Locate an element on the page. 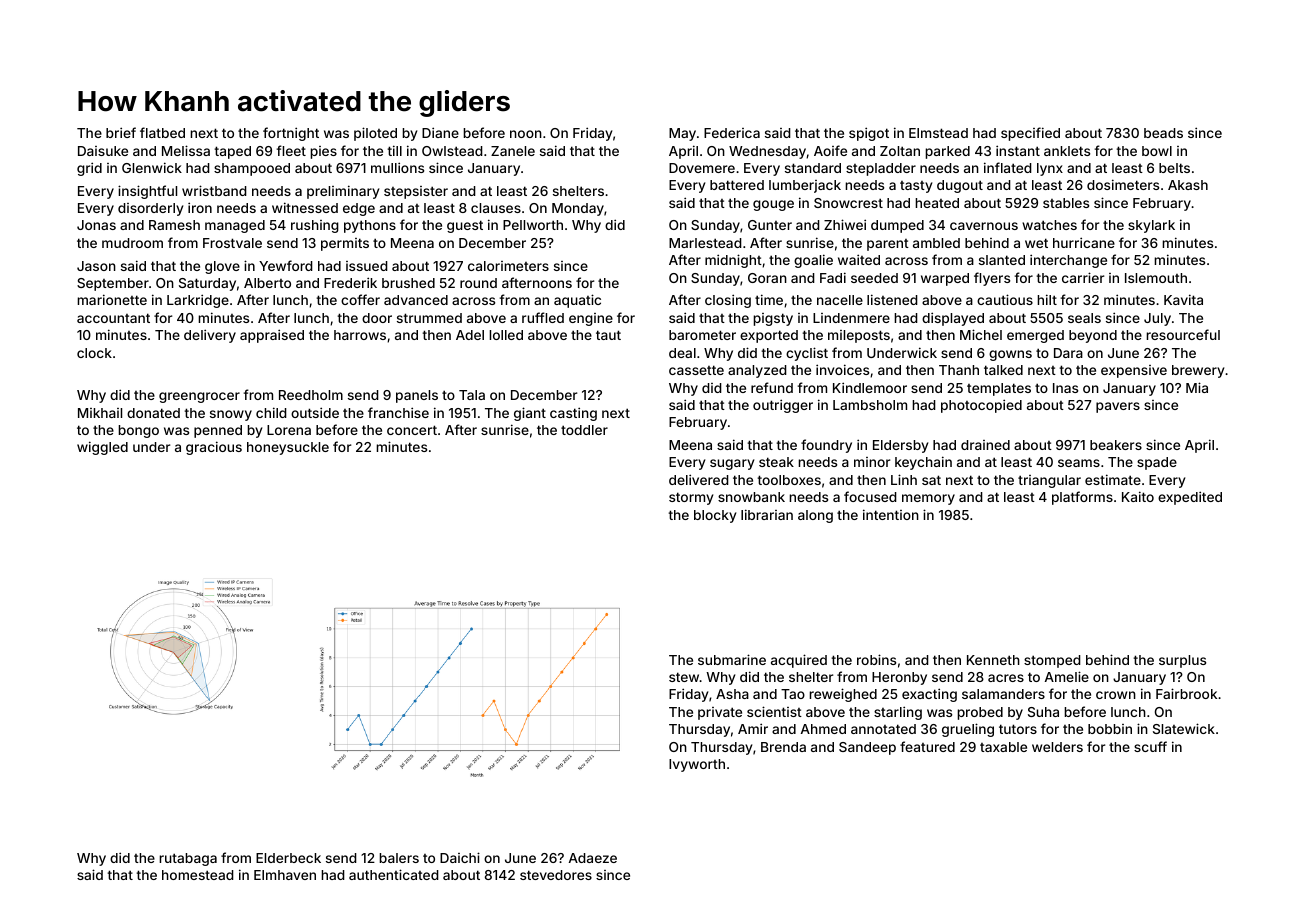 Image resolution: width=1308 pixels, height=924 pixels. gracious is located at coordinates (214, 448).
